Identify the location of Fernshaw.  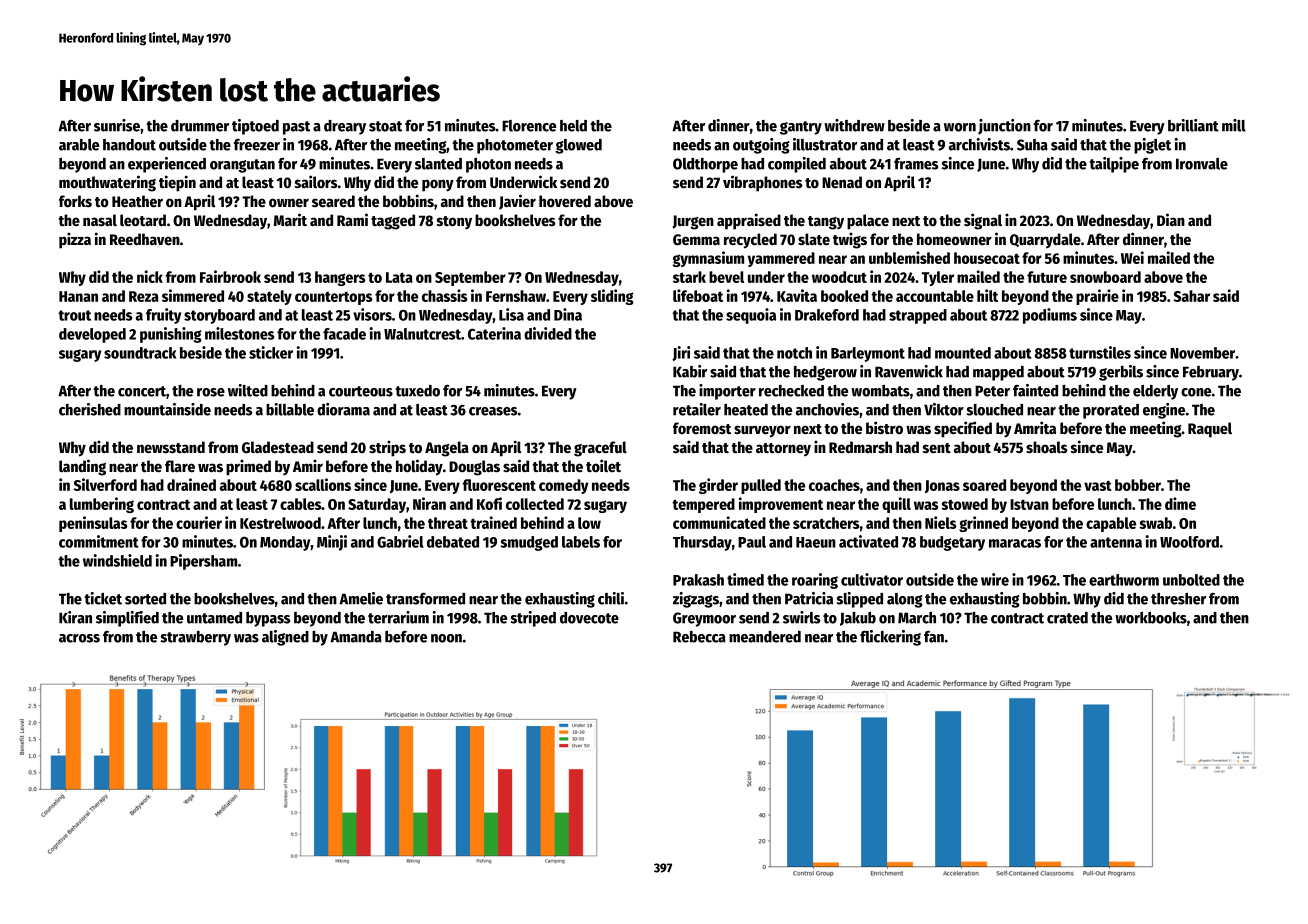
(516, 296).
